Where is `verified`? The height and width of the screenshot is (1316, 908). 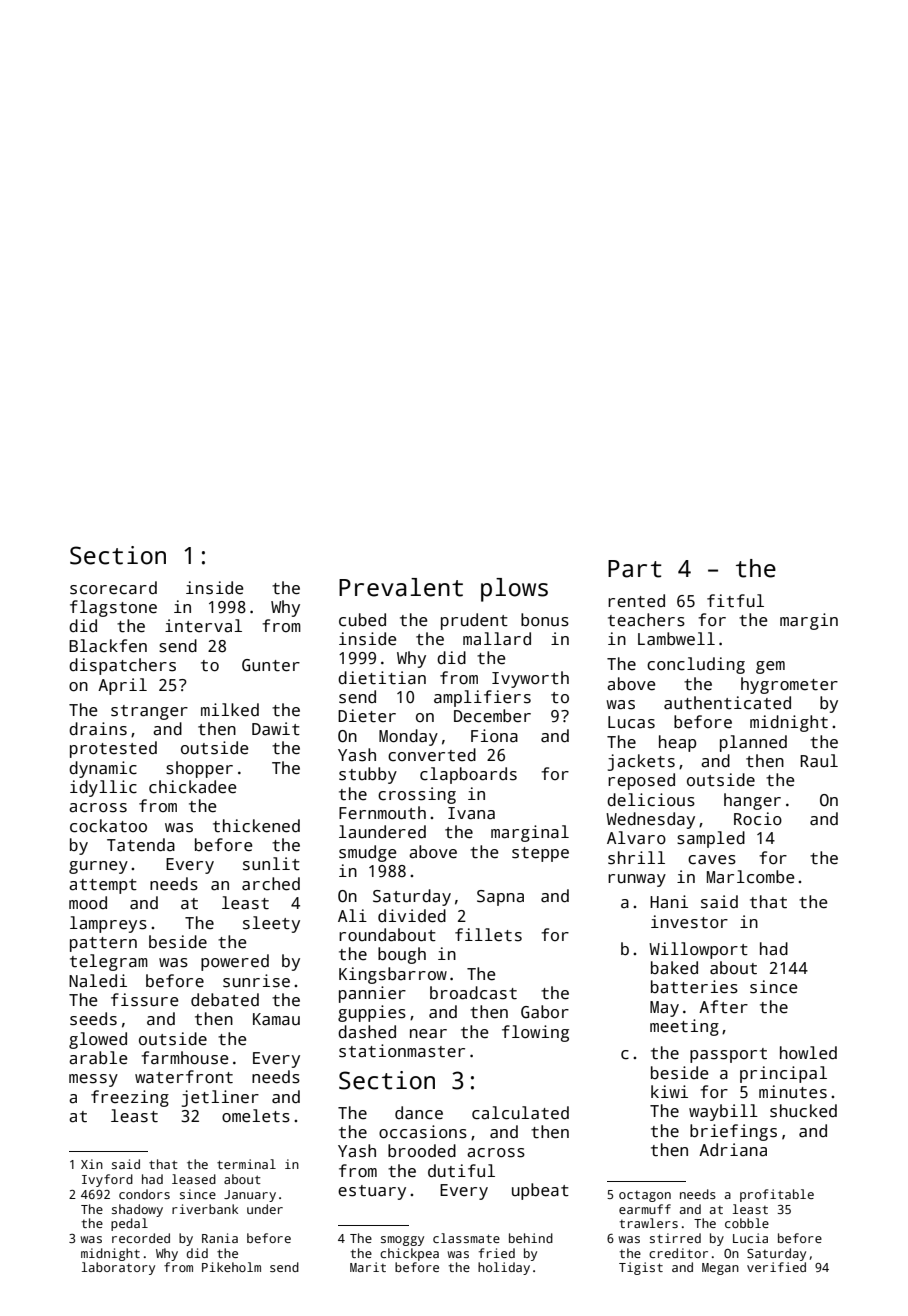
verified is located at coordinates (776, 1267).
